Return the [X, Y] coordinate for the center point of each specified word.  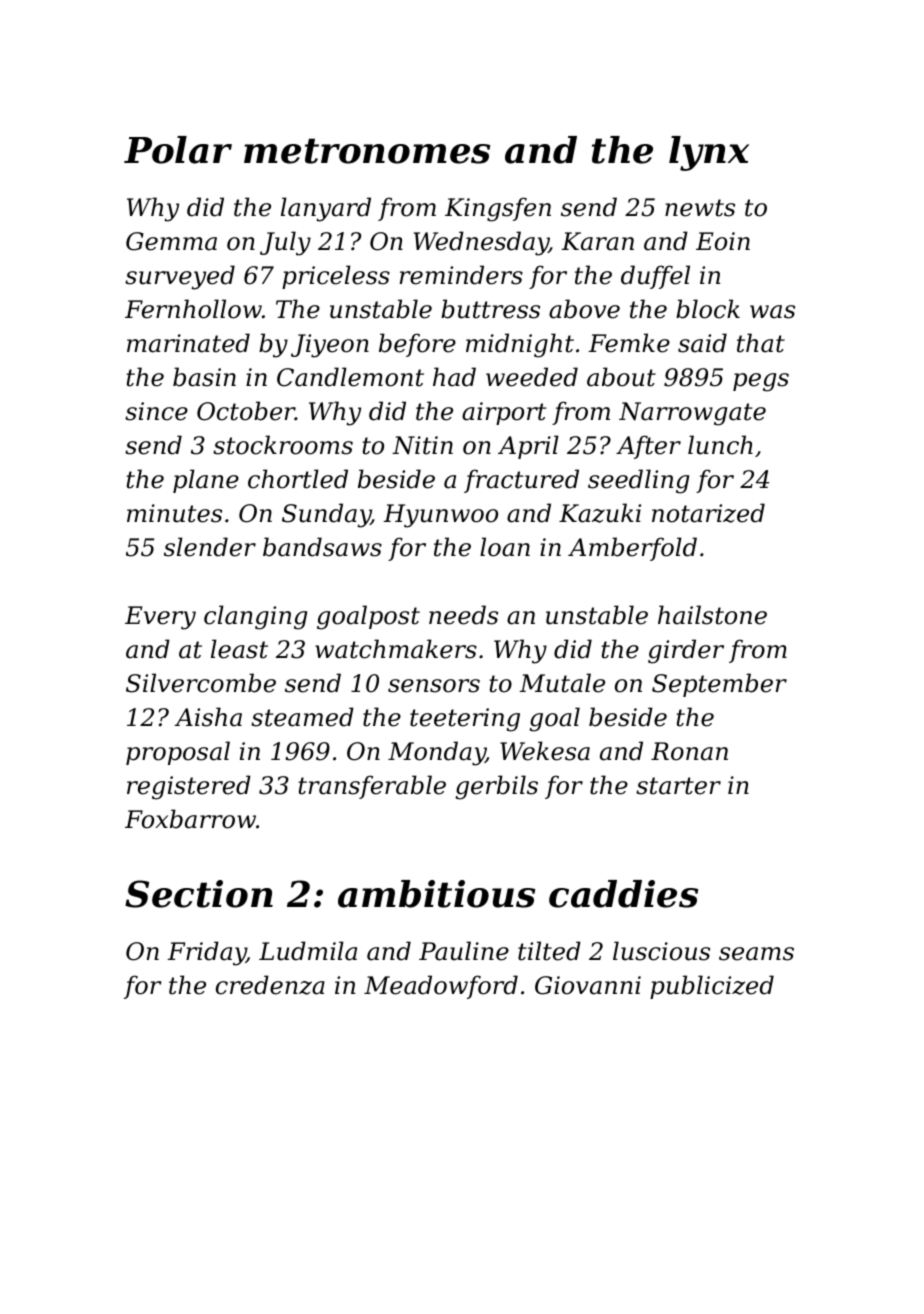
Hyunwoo [440, 516]
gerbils [497, 787]
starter [678, 786]
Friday [206, 953]
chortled [298, 479]
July [285, 243]
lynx [709, 153]
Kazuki [600, 513]
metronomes [367, 151]
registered [189, 787]
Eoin [723, 241]
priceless [336, 277]
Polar [178, 150]
